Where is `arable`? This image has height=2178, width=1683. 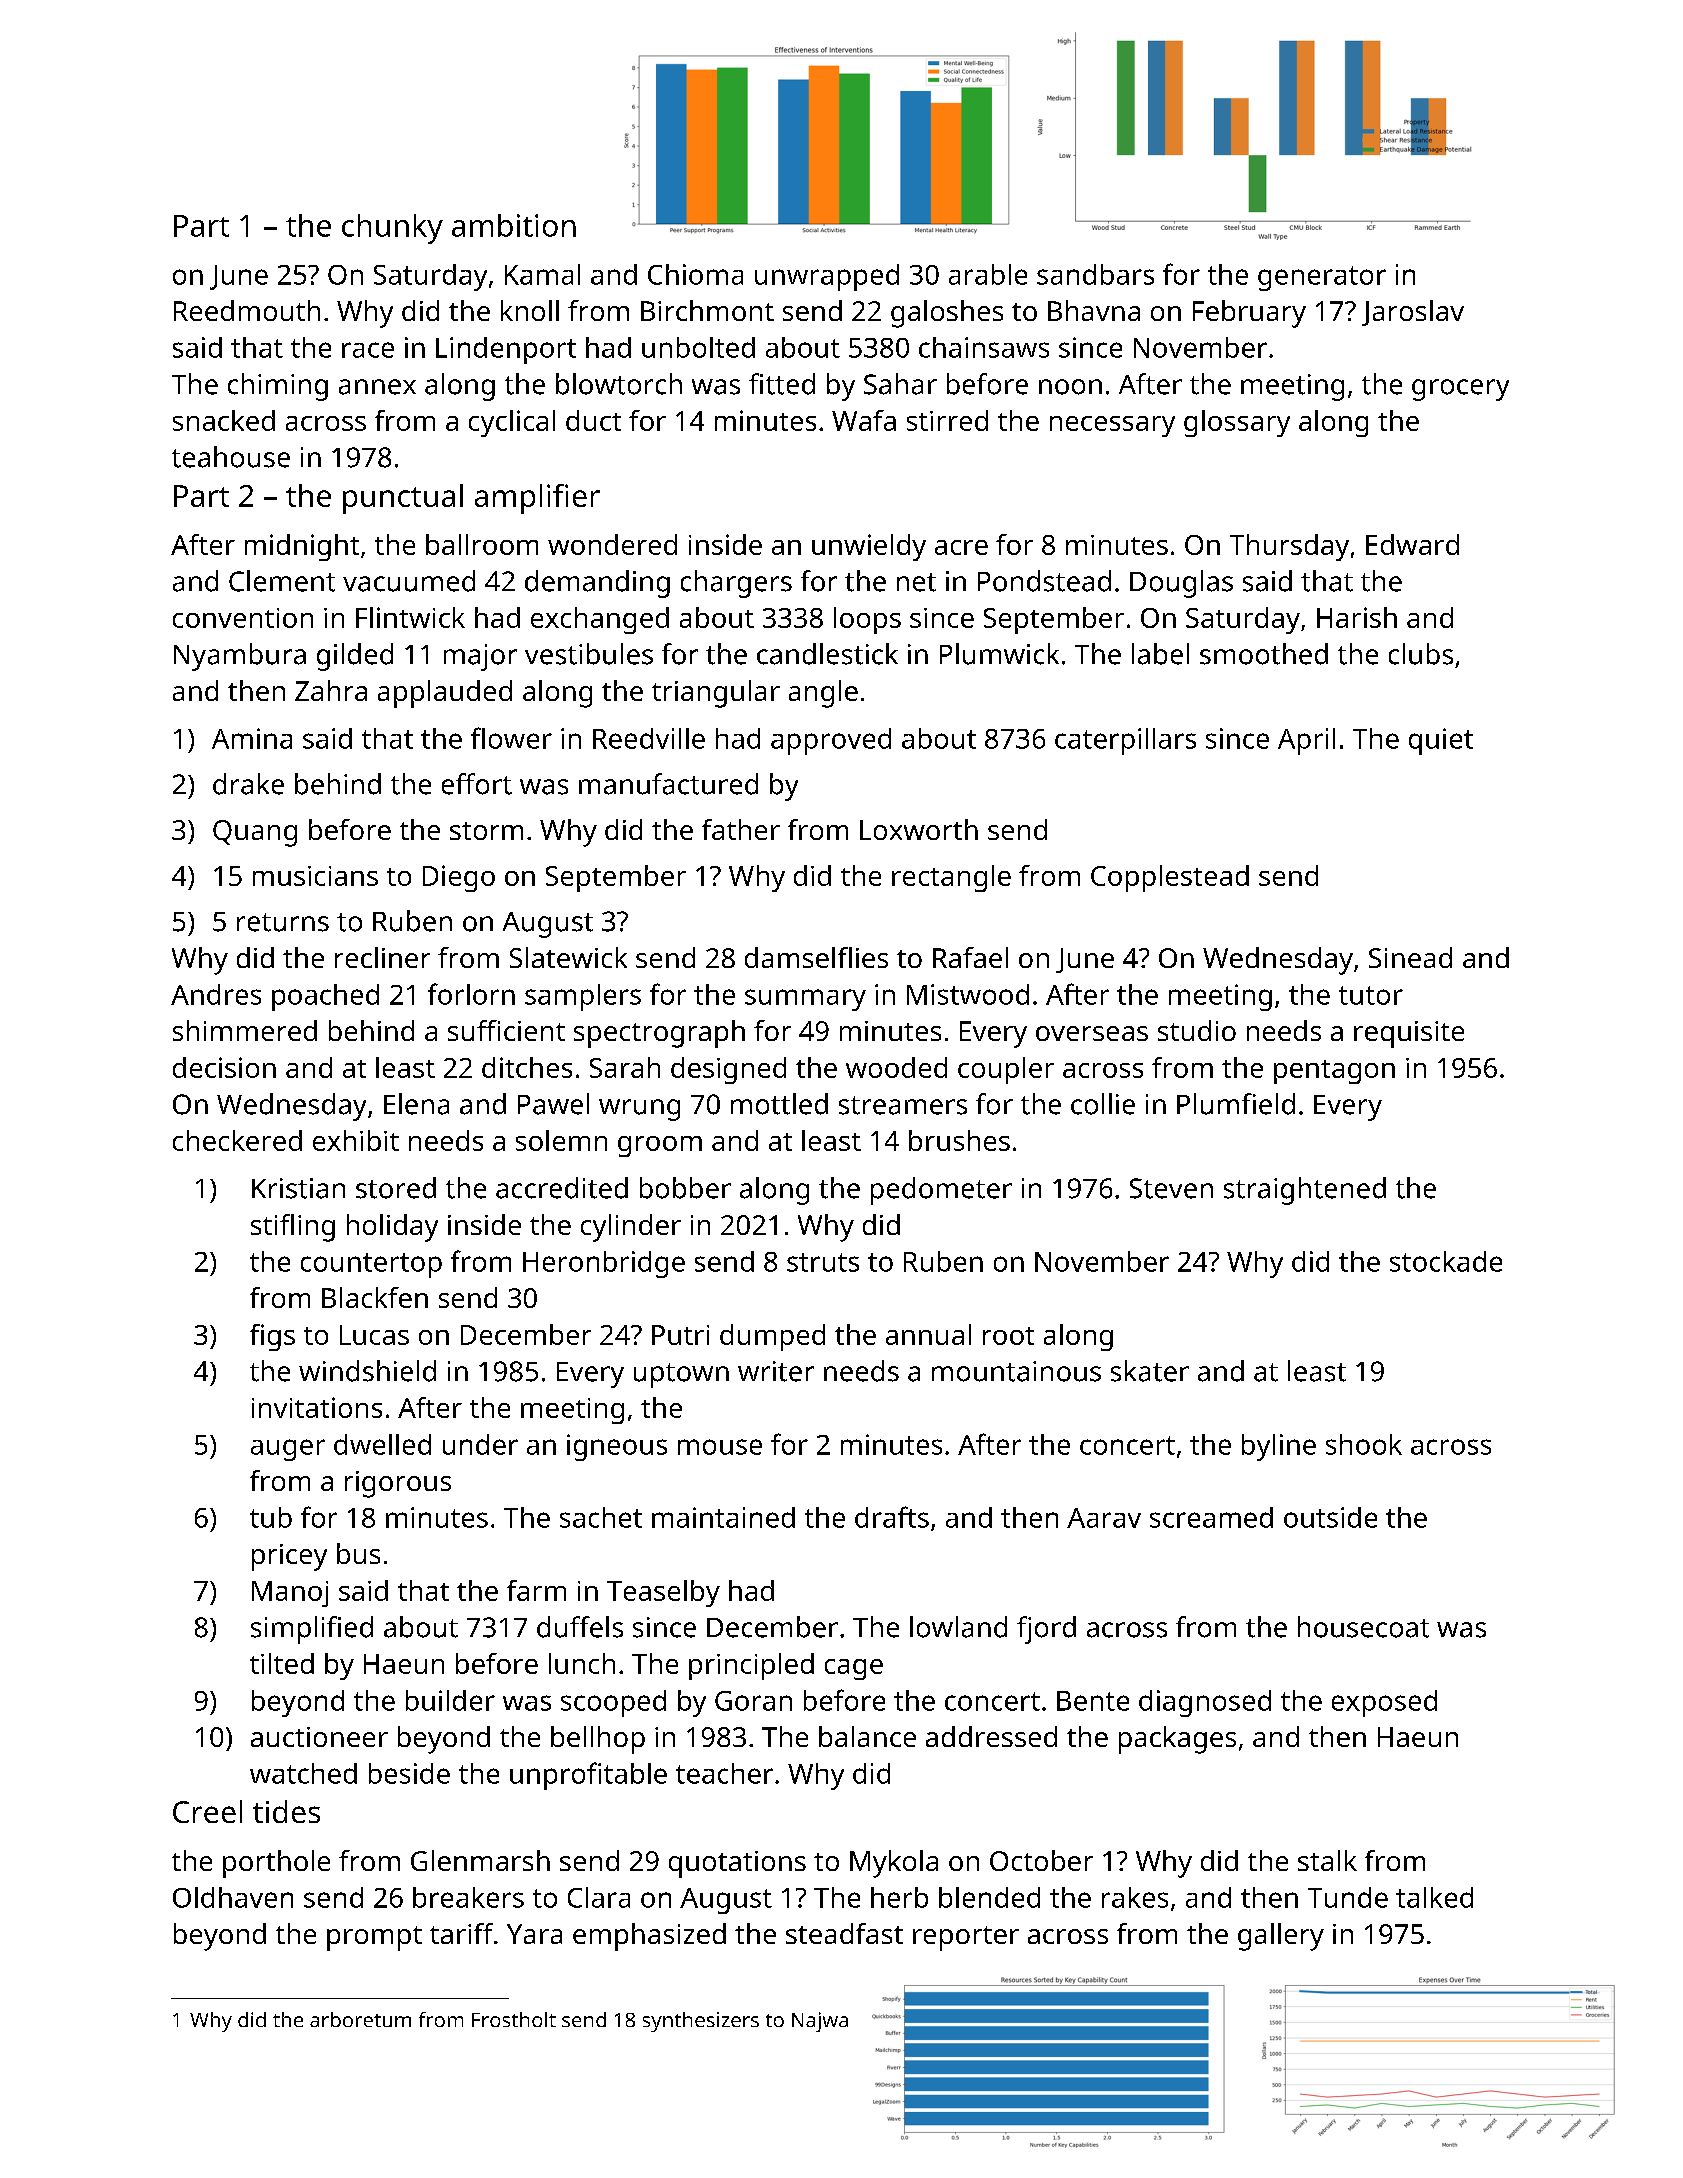 arable is located at coordinates (988, 274).
